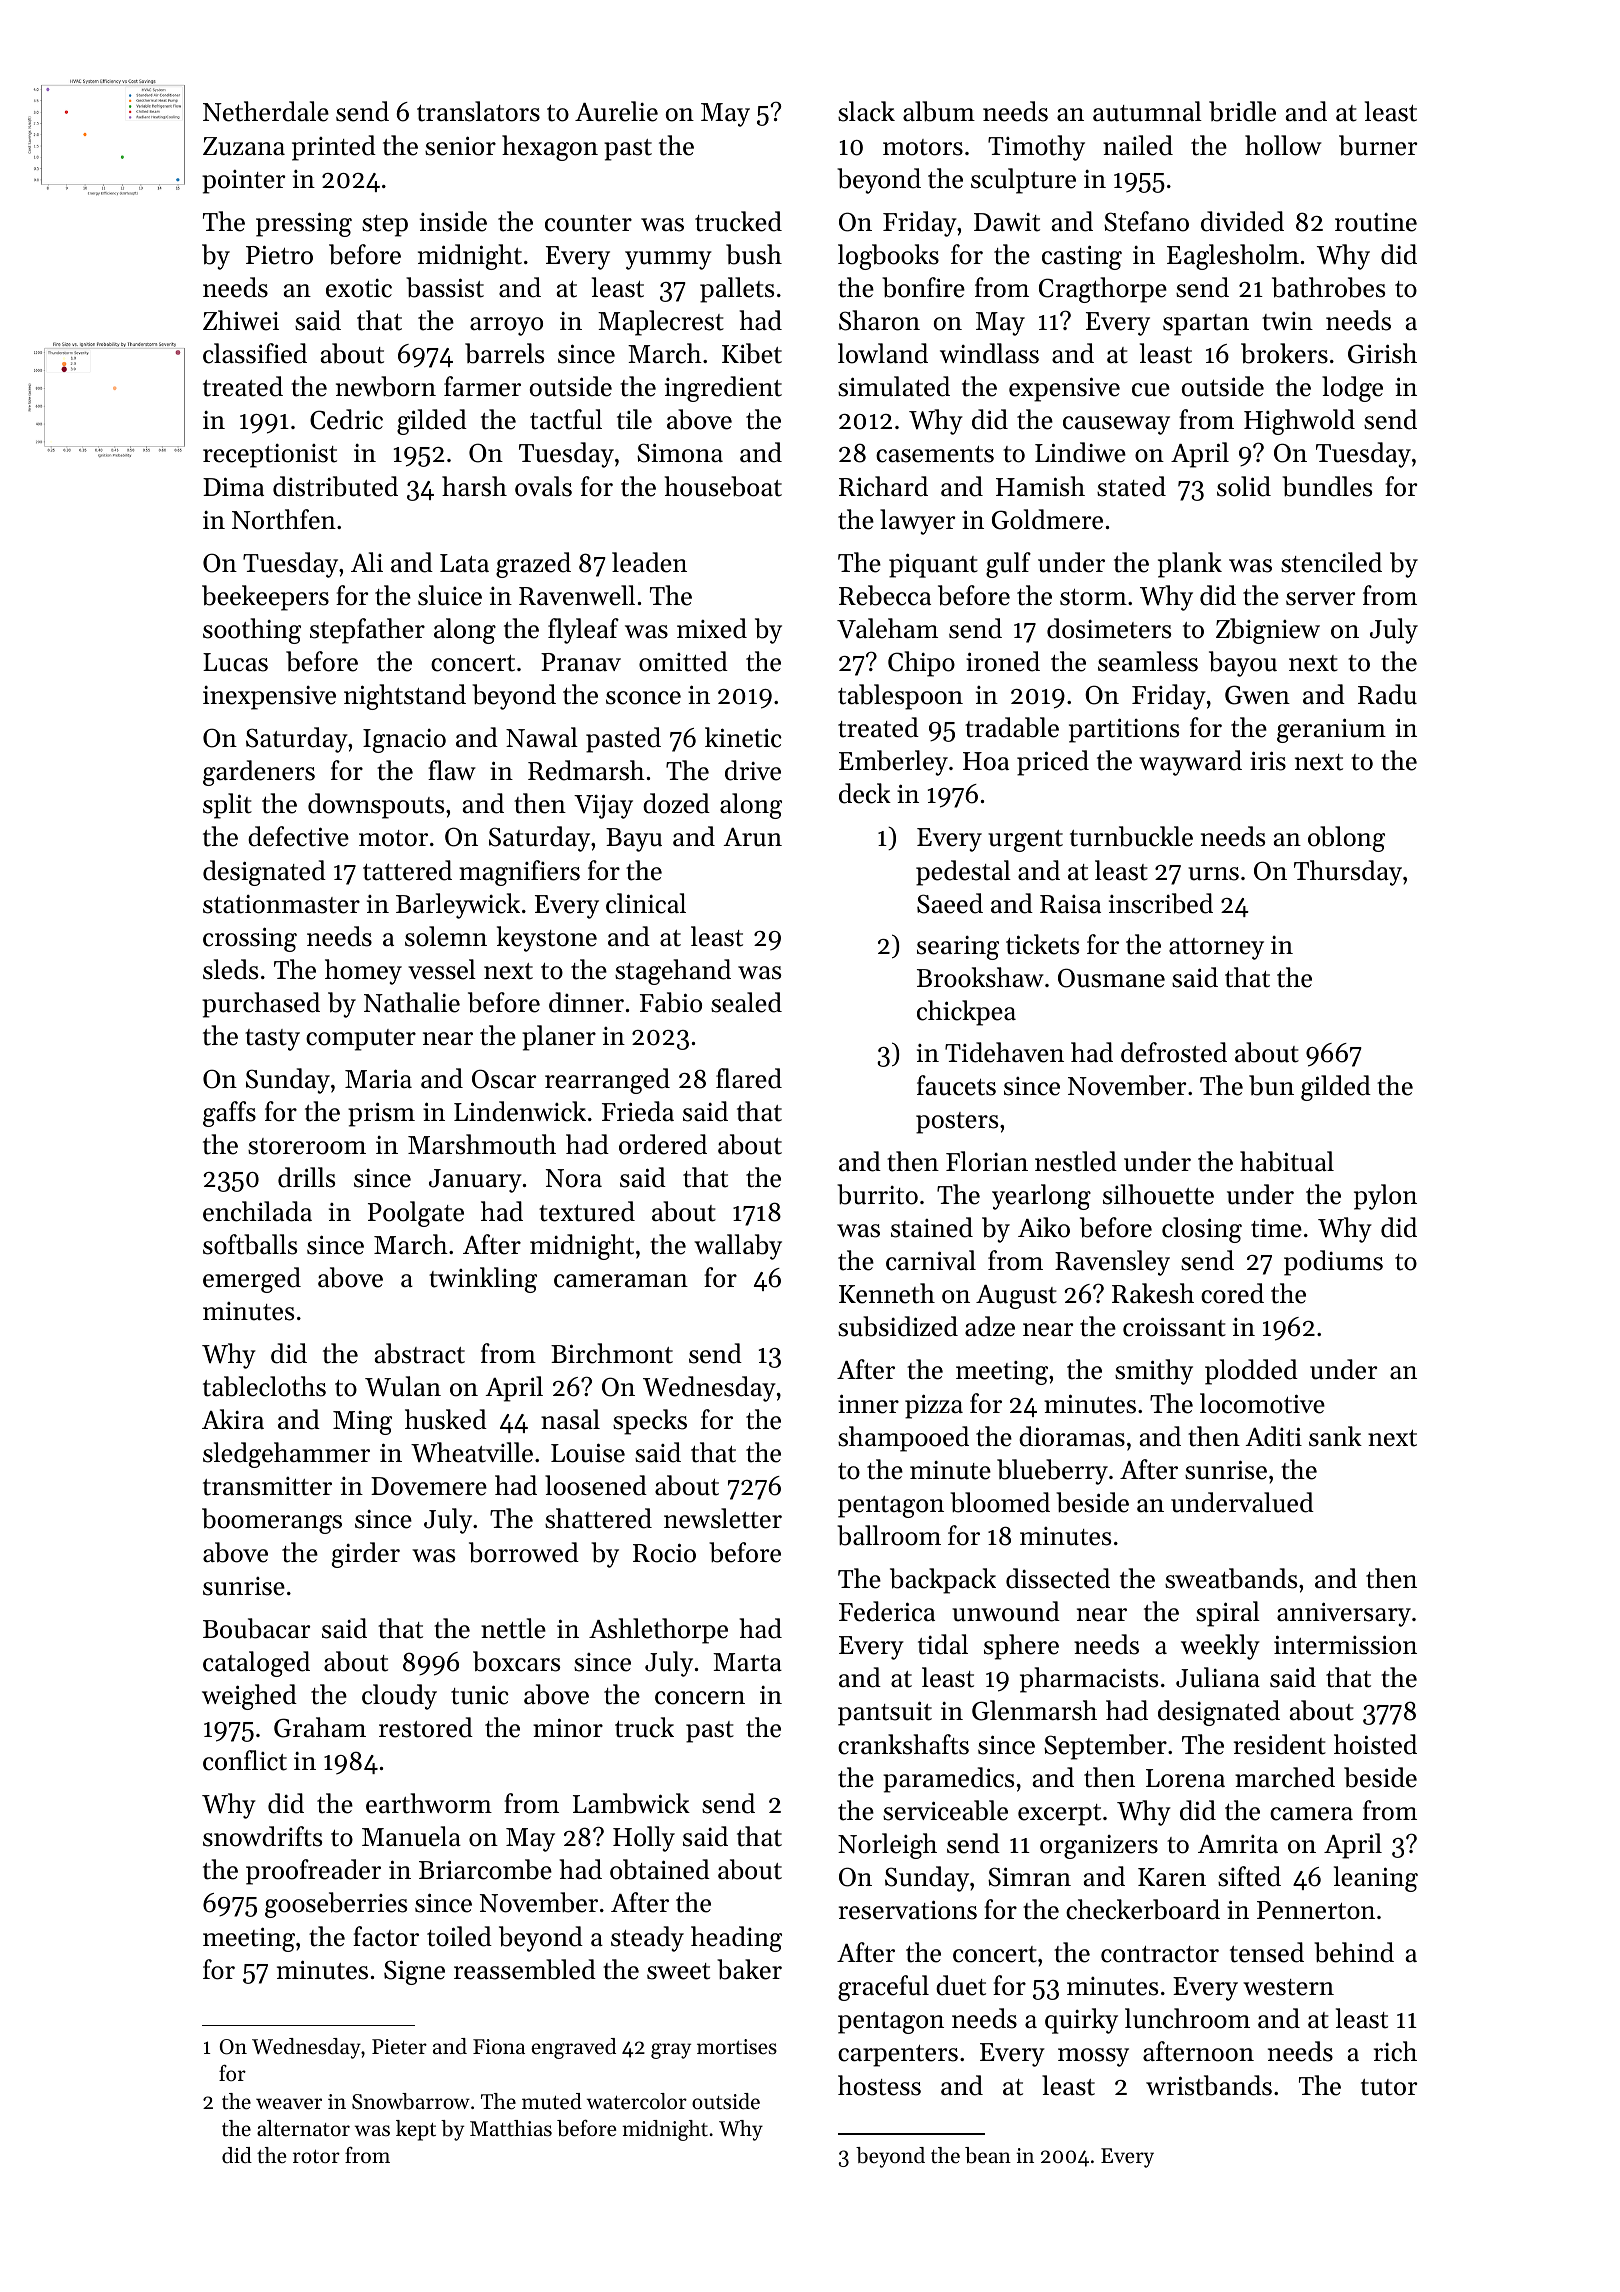  What do you see at coordinates (865, 793) in the screenshot?
I see `deck` at bounding box center [865, 793].
